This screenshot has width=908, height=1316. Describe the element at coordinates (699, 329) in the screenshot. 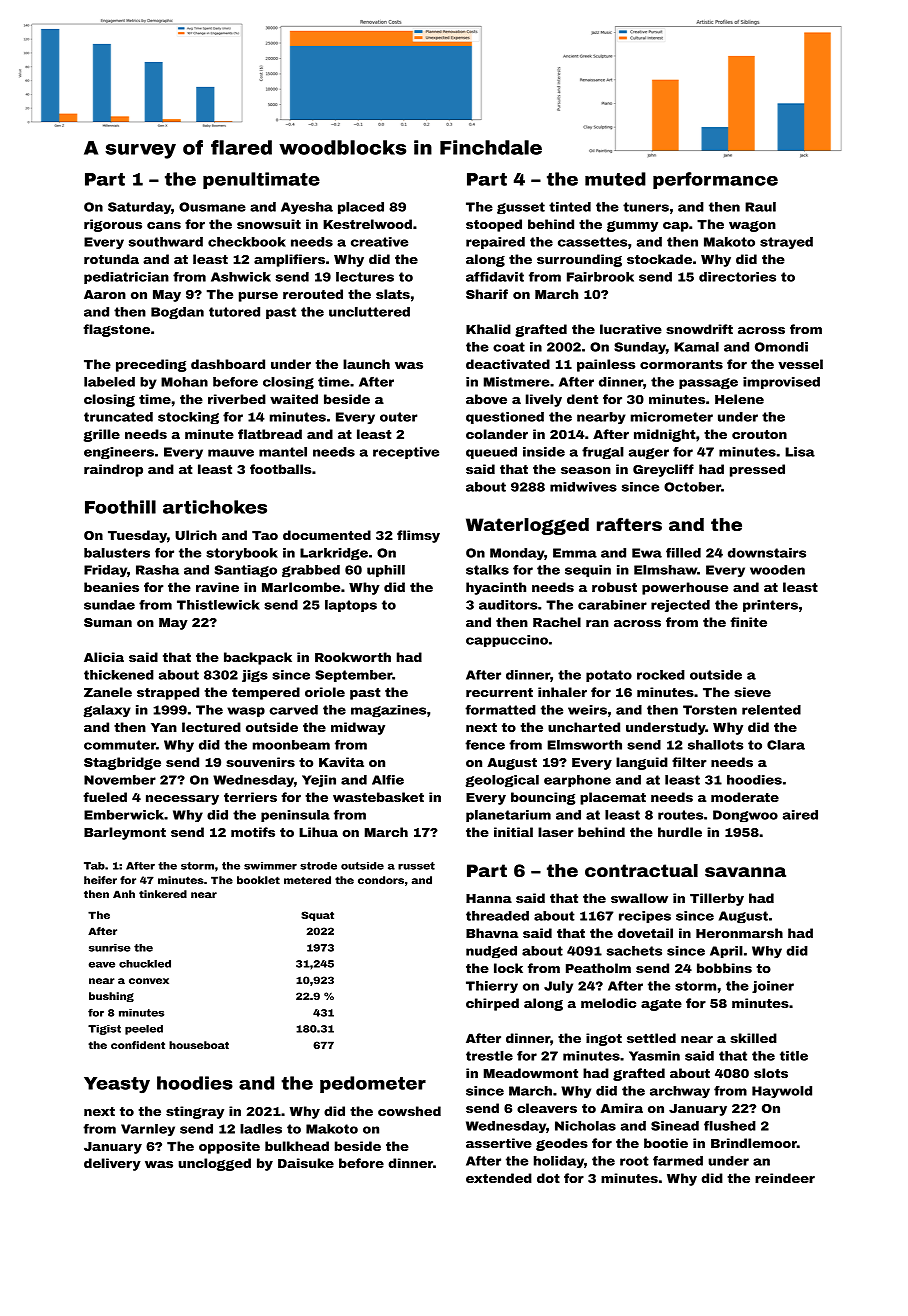

I see `snowdrift` at that location.
